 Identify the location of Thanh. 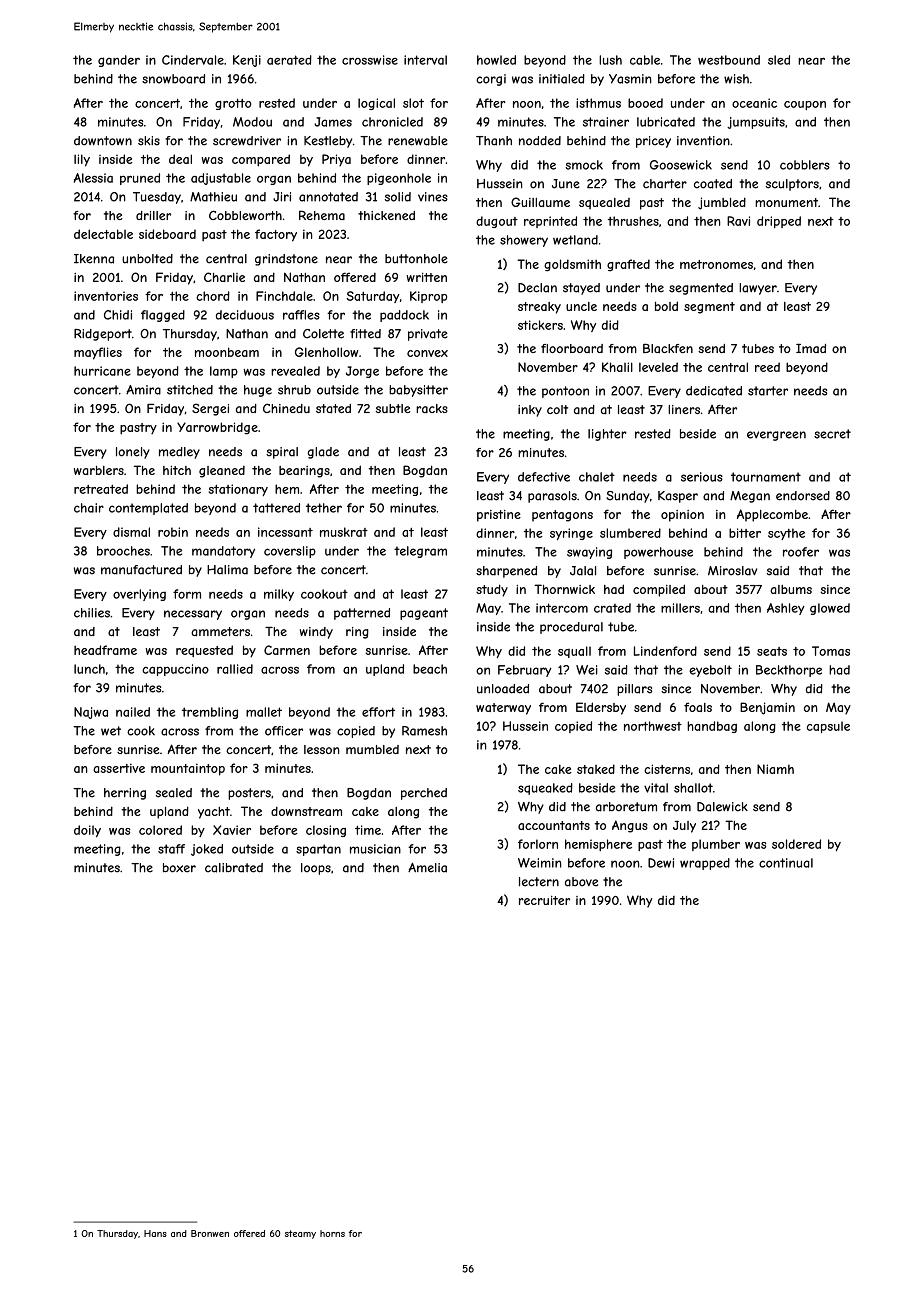
(494, 141).
